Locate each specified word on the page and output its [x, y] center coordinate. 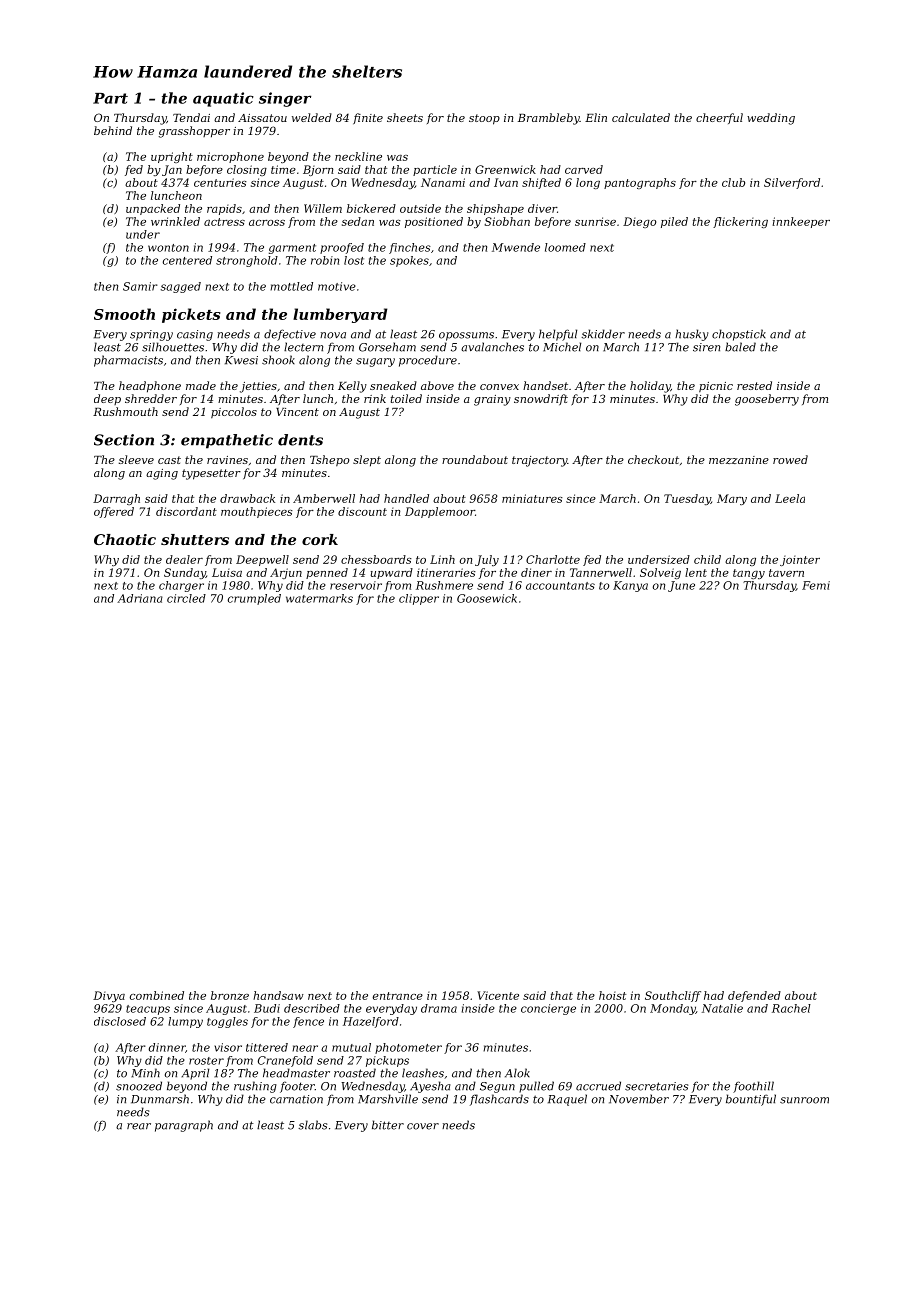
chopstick [739, 335]
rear [139, 1126]
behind [113, 130]
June [681, 586]
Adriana [140, 598]
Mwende [516, 247]
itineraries [446, 572]
